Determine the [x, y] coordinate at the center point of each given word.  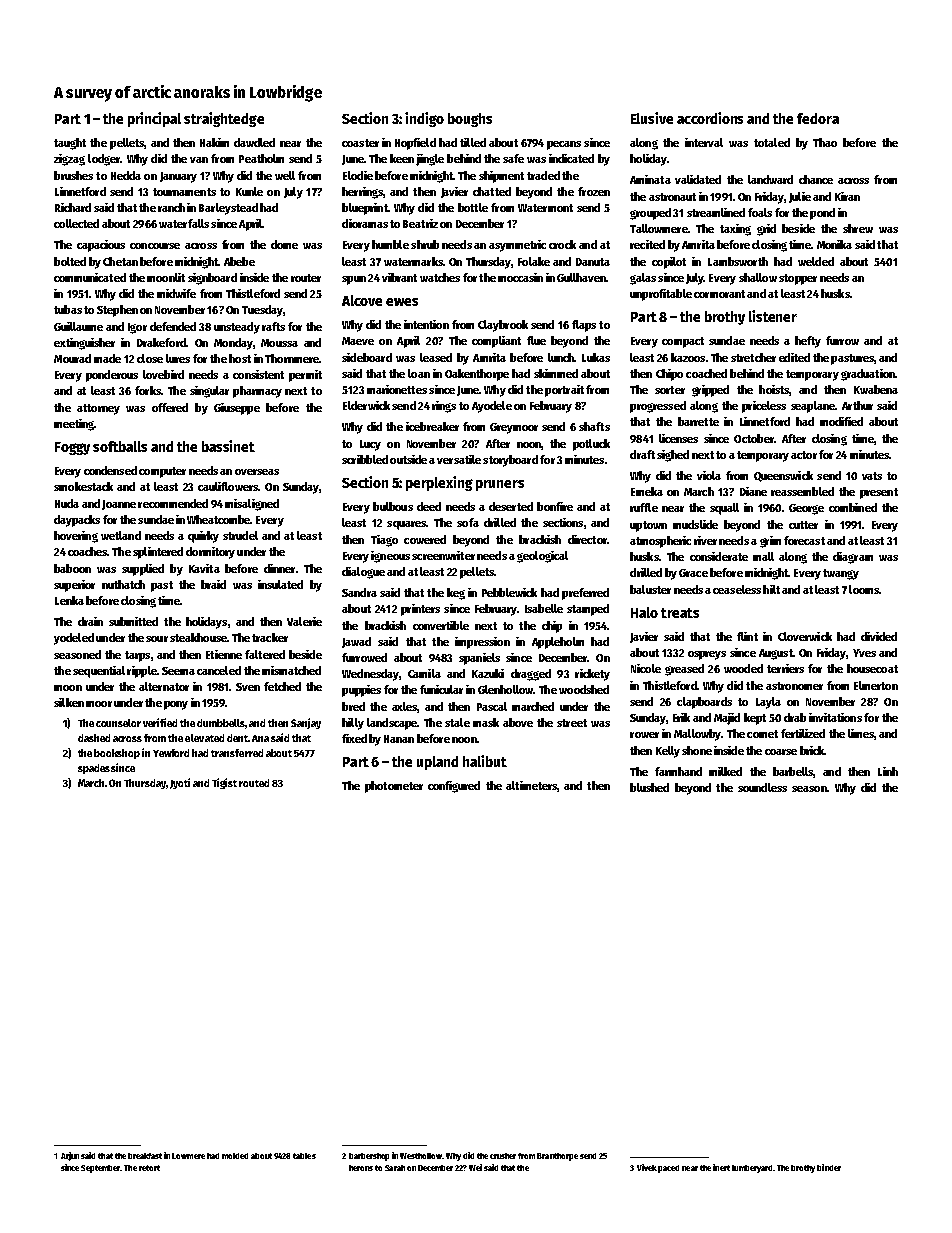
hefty [808, 342]
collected [76, 223]
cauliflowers [228, 486]
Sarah [395, 1168]
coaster [360, 143]
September [101, 1169]
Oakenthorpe [477, 375]
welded [816, 261]
